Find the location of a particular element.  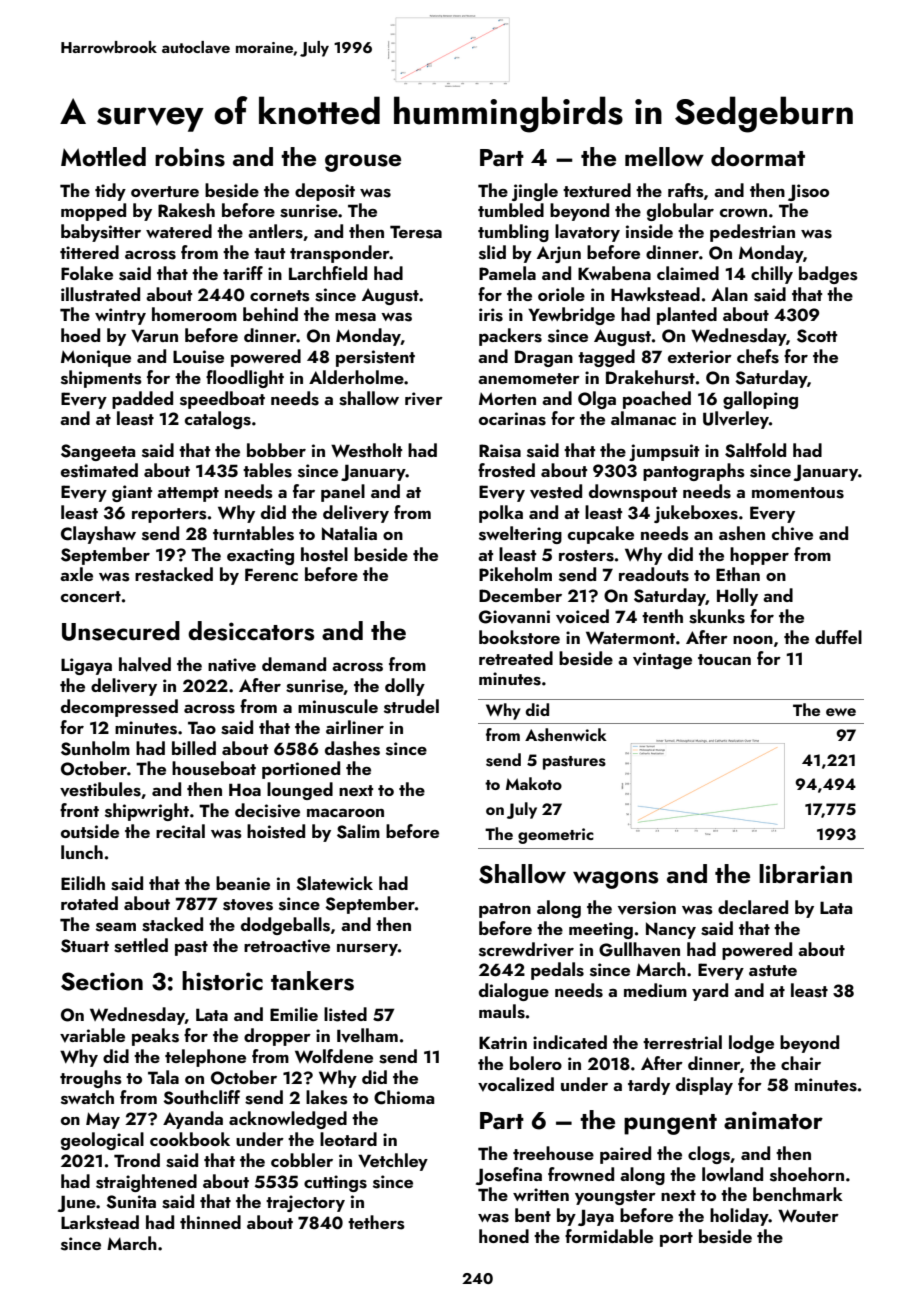

Jisoo is located at coordinates (808, 192).
